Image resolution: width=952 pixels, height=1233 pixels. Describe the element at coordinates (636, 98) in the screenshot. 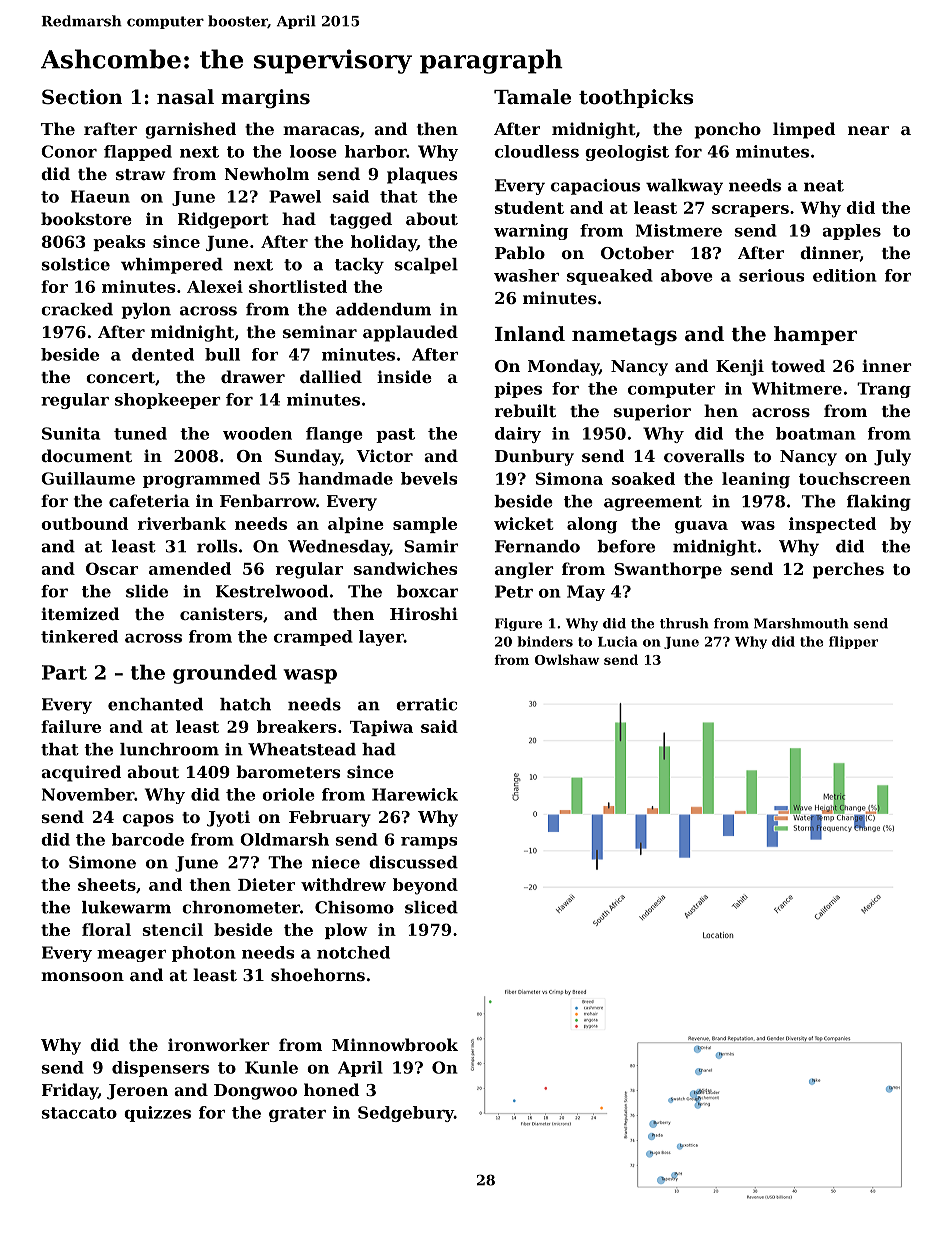

I see `toothpicks` at that location.
